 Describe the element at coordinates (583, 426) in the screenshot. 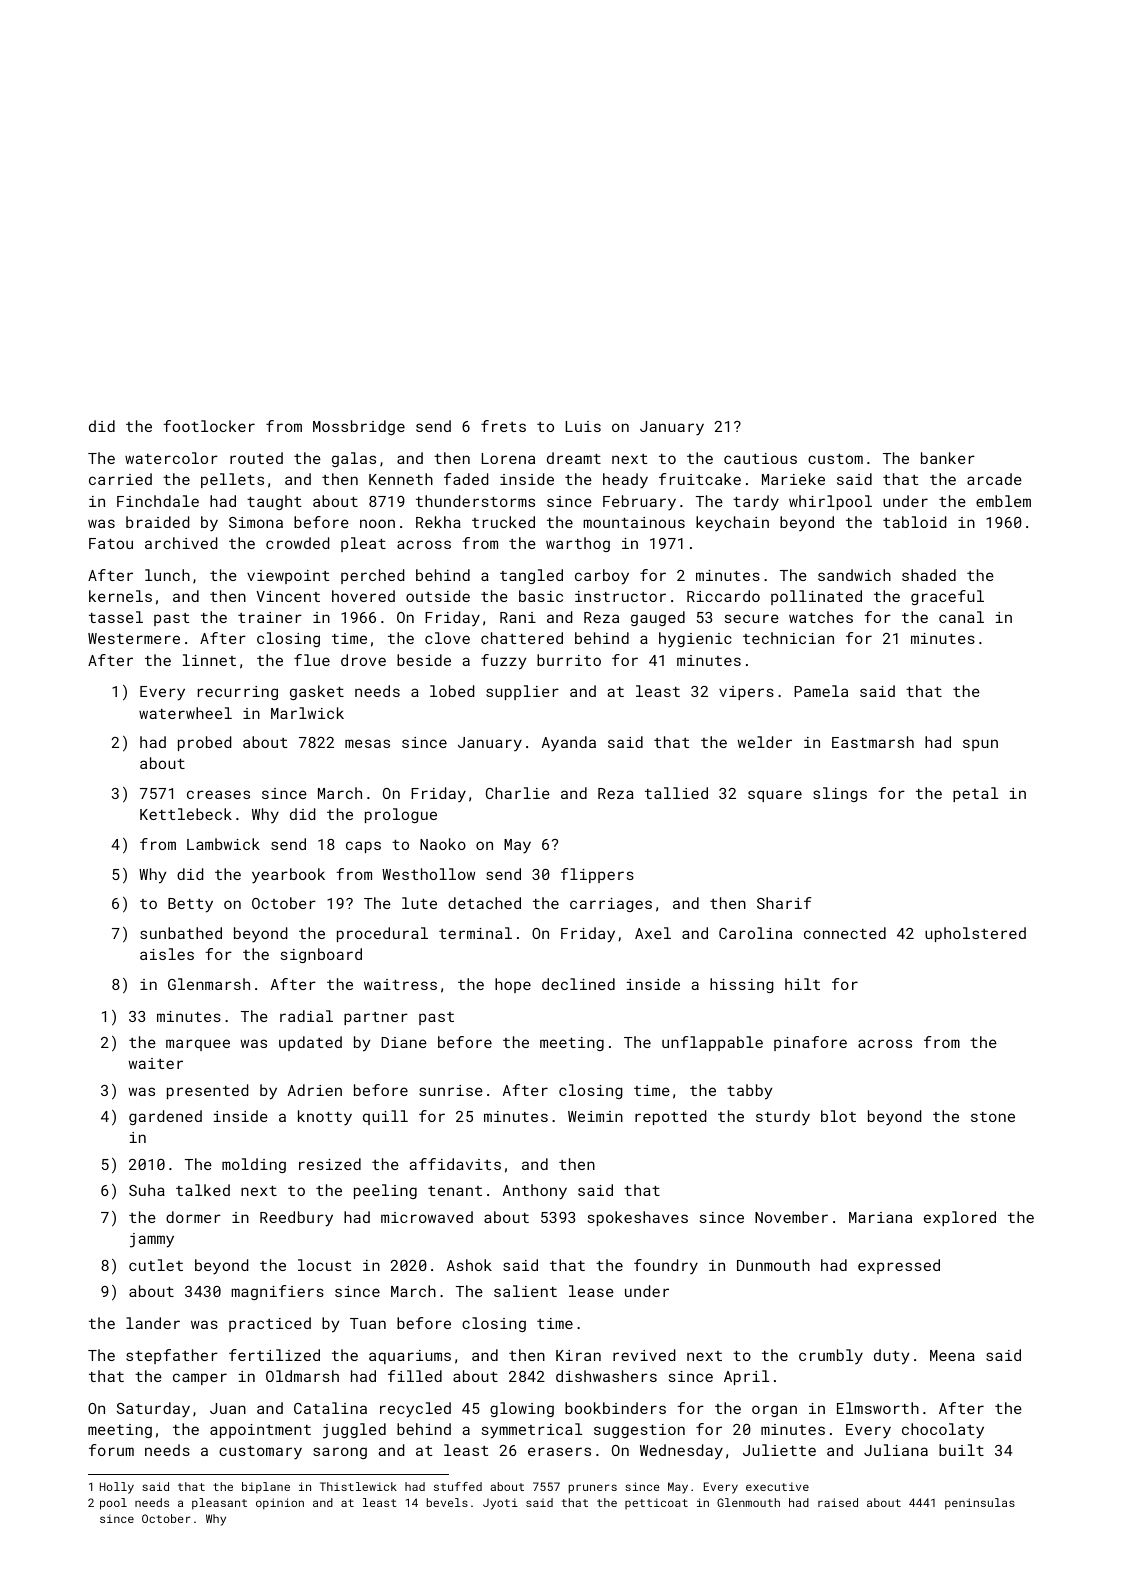

I see `Luis` at that location.
